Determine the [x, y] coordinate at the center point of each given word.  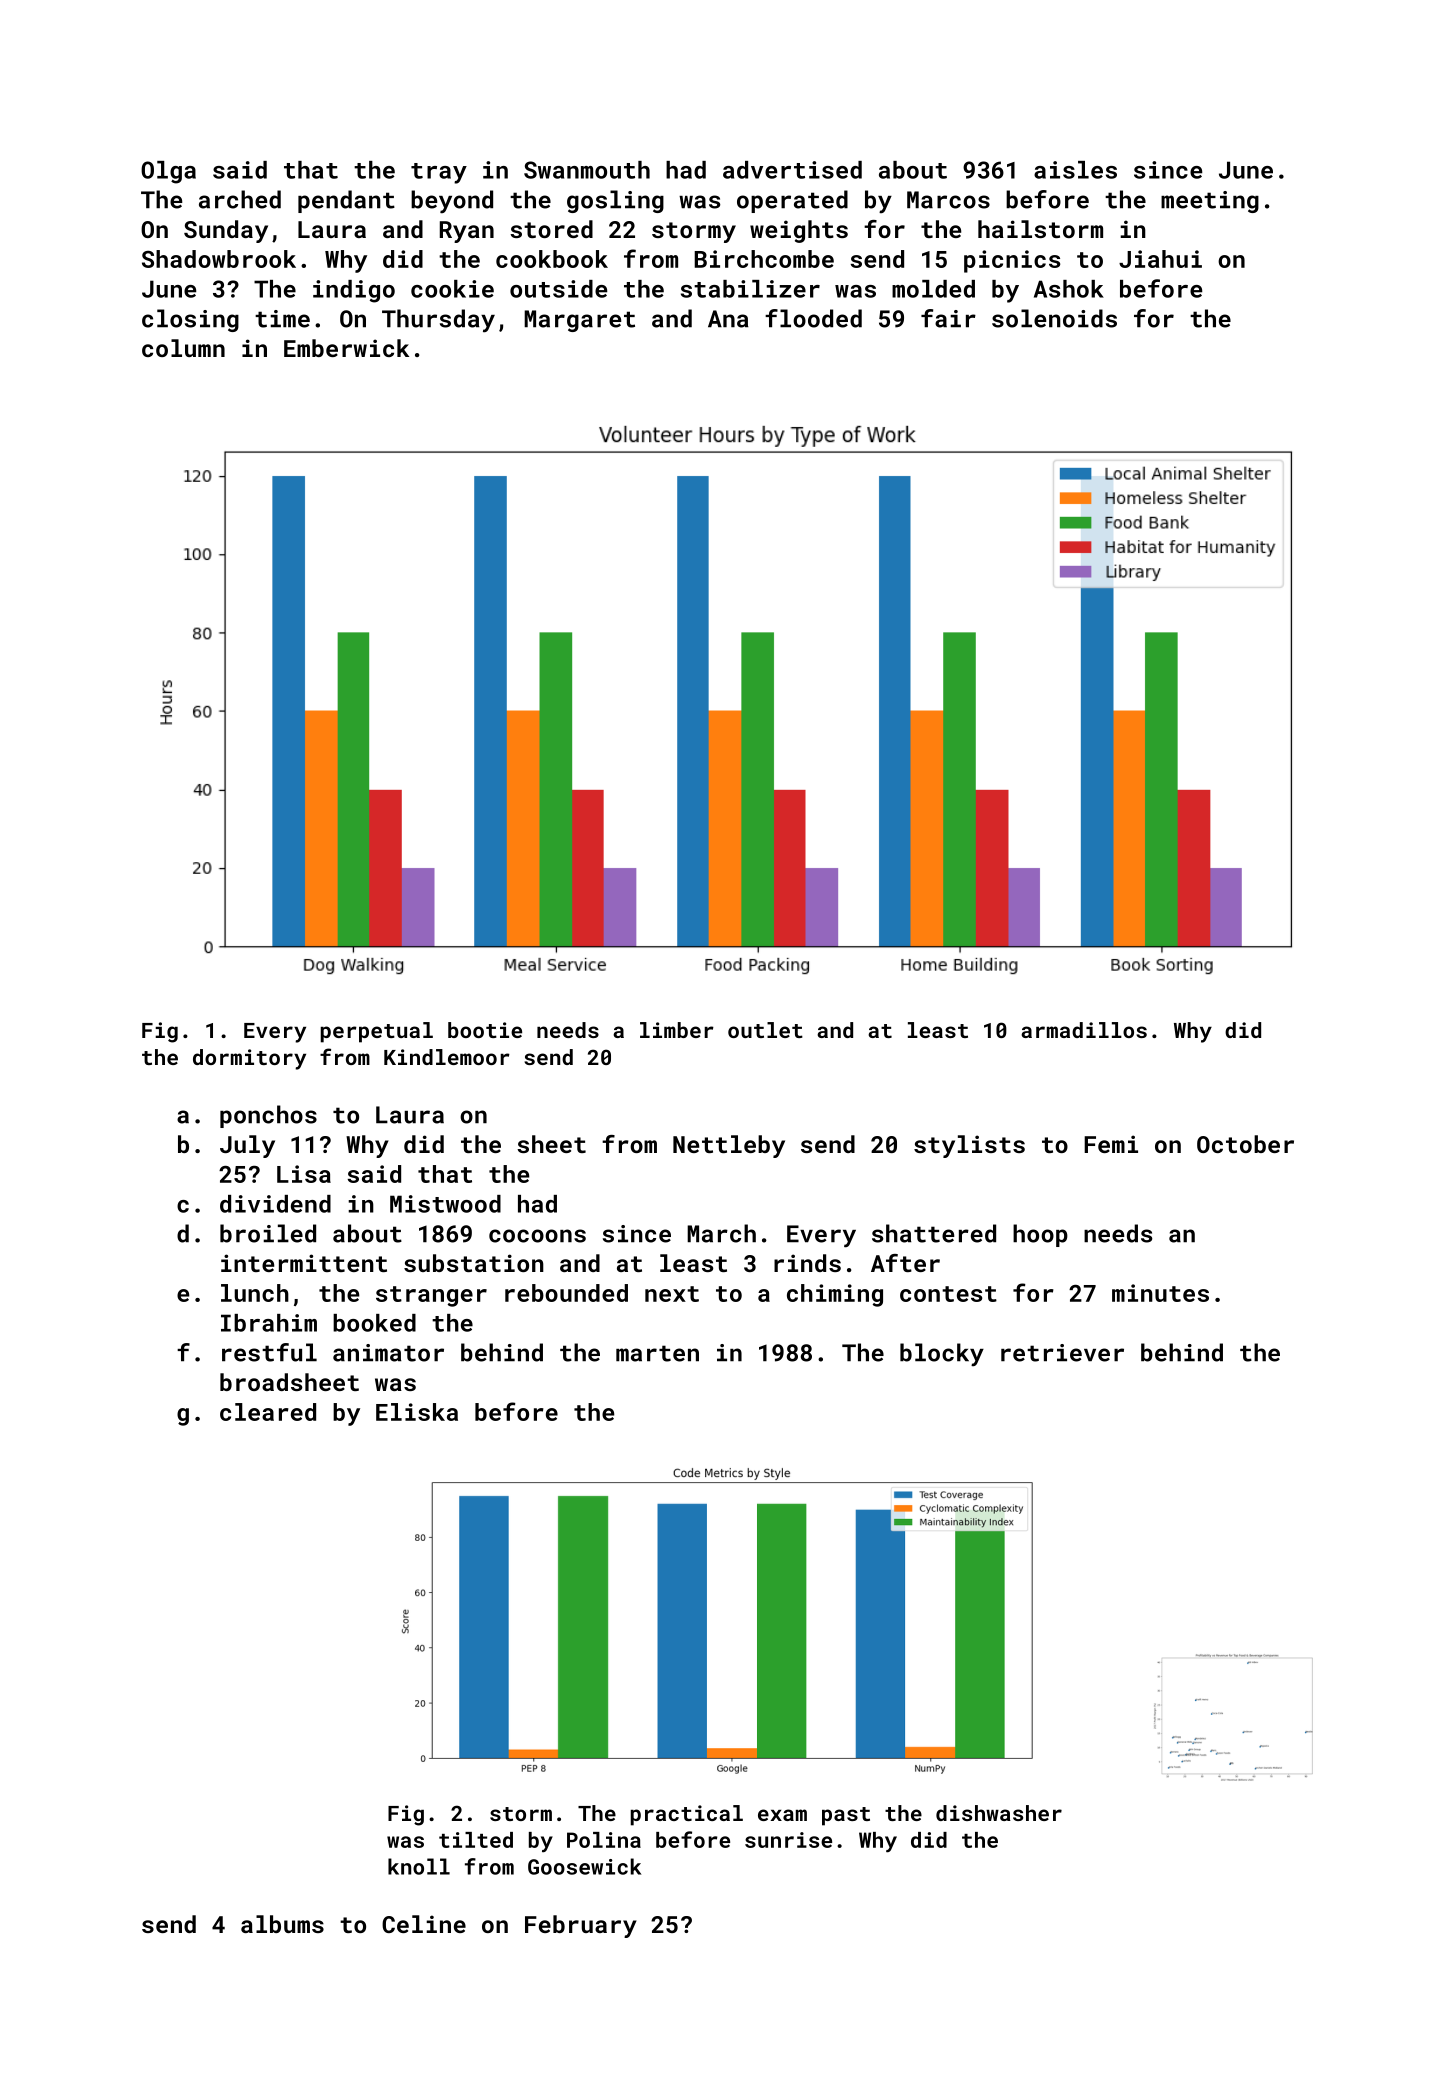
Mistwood [445, 1204]
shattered [934, 1233]
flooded [813, 318]
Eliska [417, 1412]
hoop [1040, 1235]
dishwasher [999, 1813]
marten [657, 1353]
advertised [792, 170]
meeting [1210, 202]
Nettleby [729, 1146]
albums [282, 1924]
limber [677, 1030]
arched [240, 199]
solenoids [1054, 318]
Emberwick [346, 348]
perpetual [377, 1032]
